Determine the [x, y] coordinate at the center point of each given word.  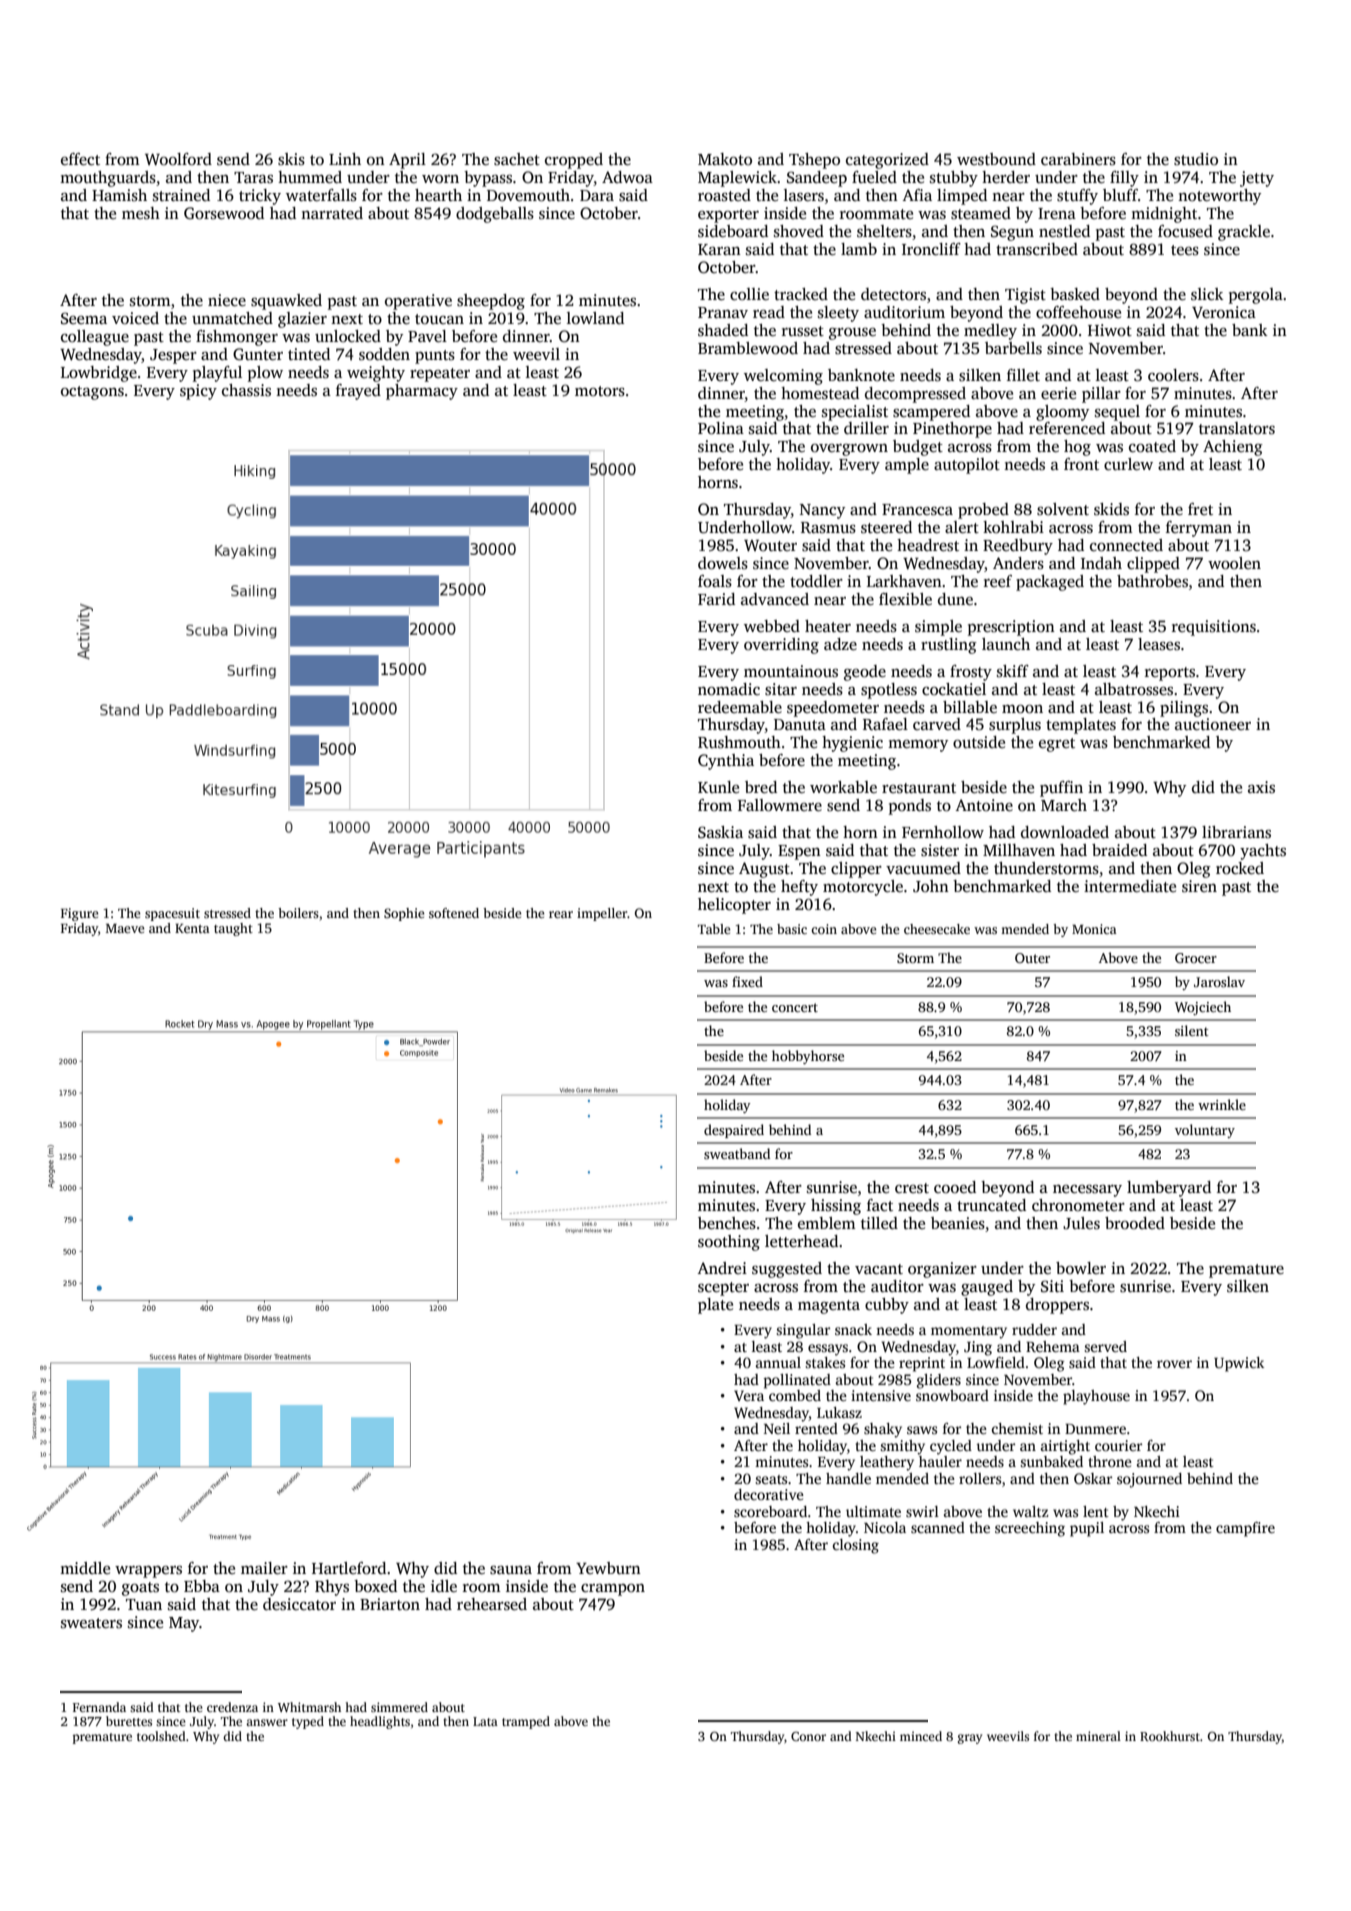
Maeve [125, 928]
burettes [129, 1721]
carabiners [1078, 159]
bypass [488, 179]
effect [80, 159]
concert [795, 1007]
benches [727, 1223]
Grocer [1196, 958]
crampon [613, 1590]
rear [561, 914]
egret [1057, 745]
